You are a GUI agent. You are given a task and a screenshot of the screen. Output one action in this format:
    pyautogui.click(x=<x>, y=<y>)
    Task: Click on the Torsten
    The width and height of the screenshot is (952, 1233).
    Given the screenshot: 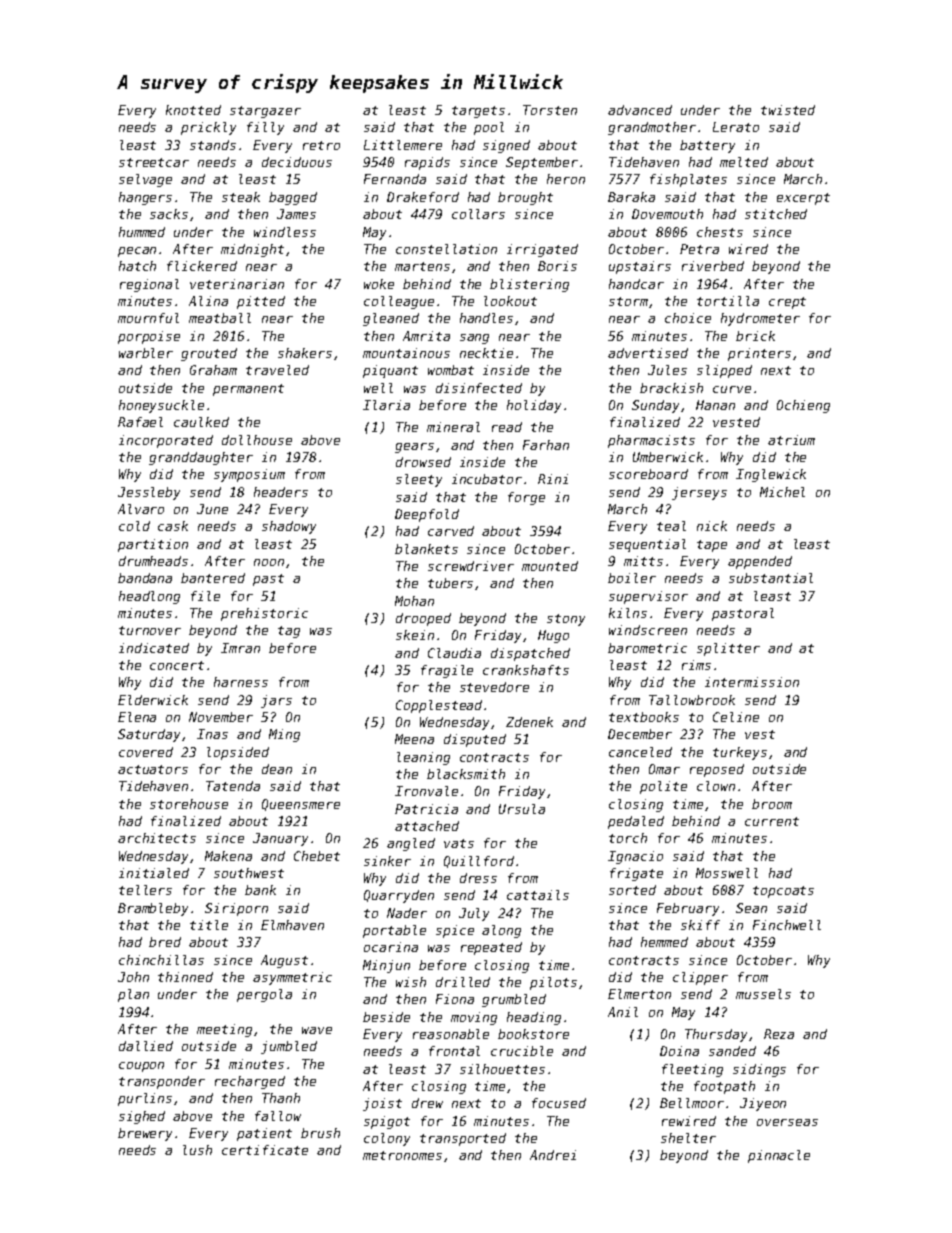 What is the action you would take?
    pyautogui.click(x=550, y=110)
